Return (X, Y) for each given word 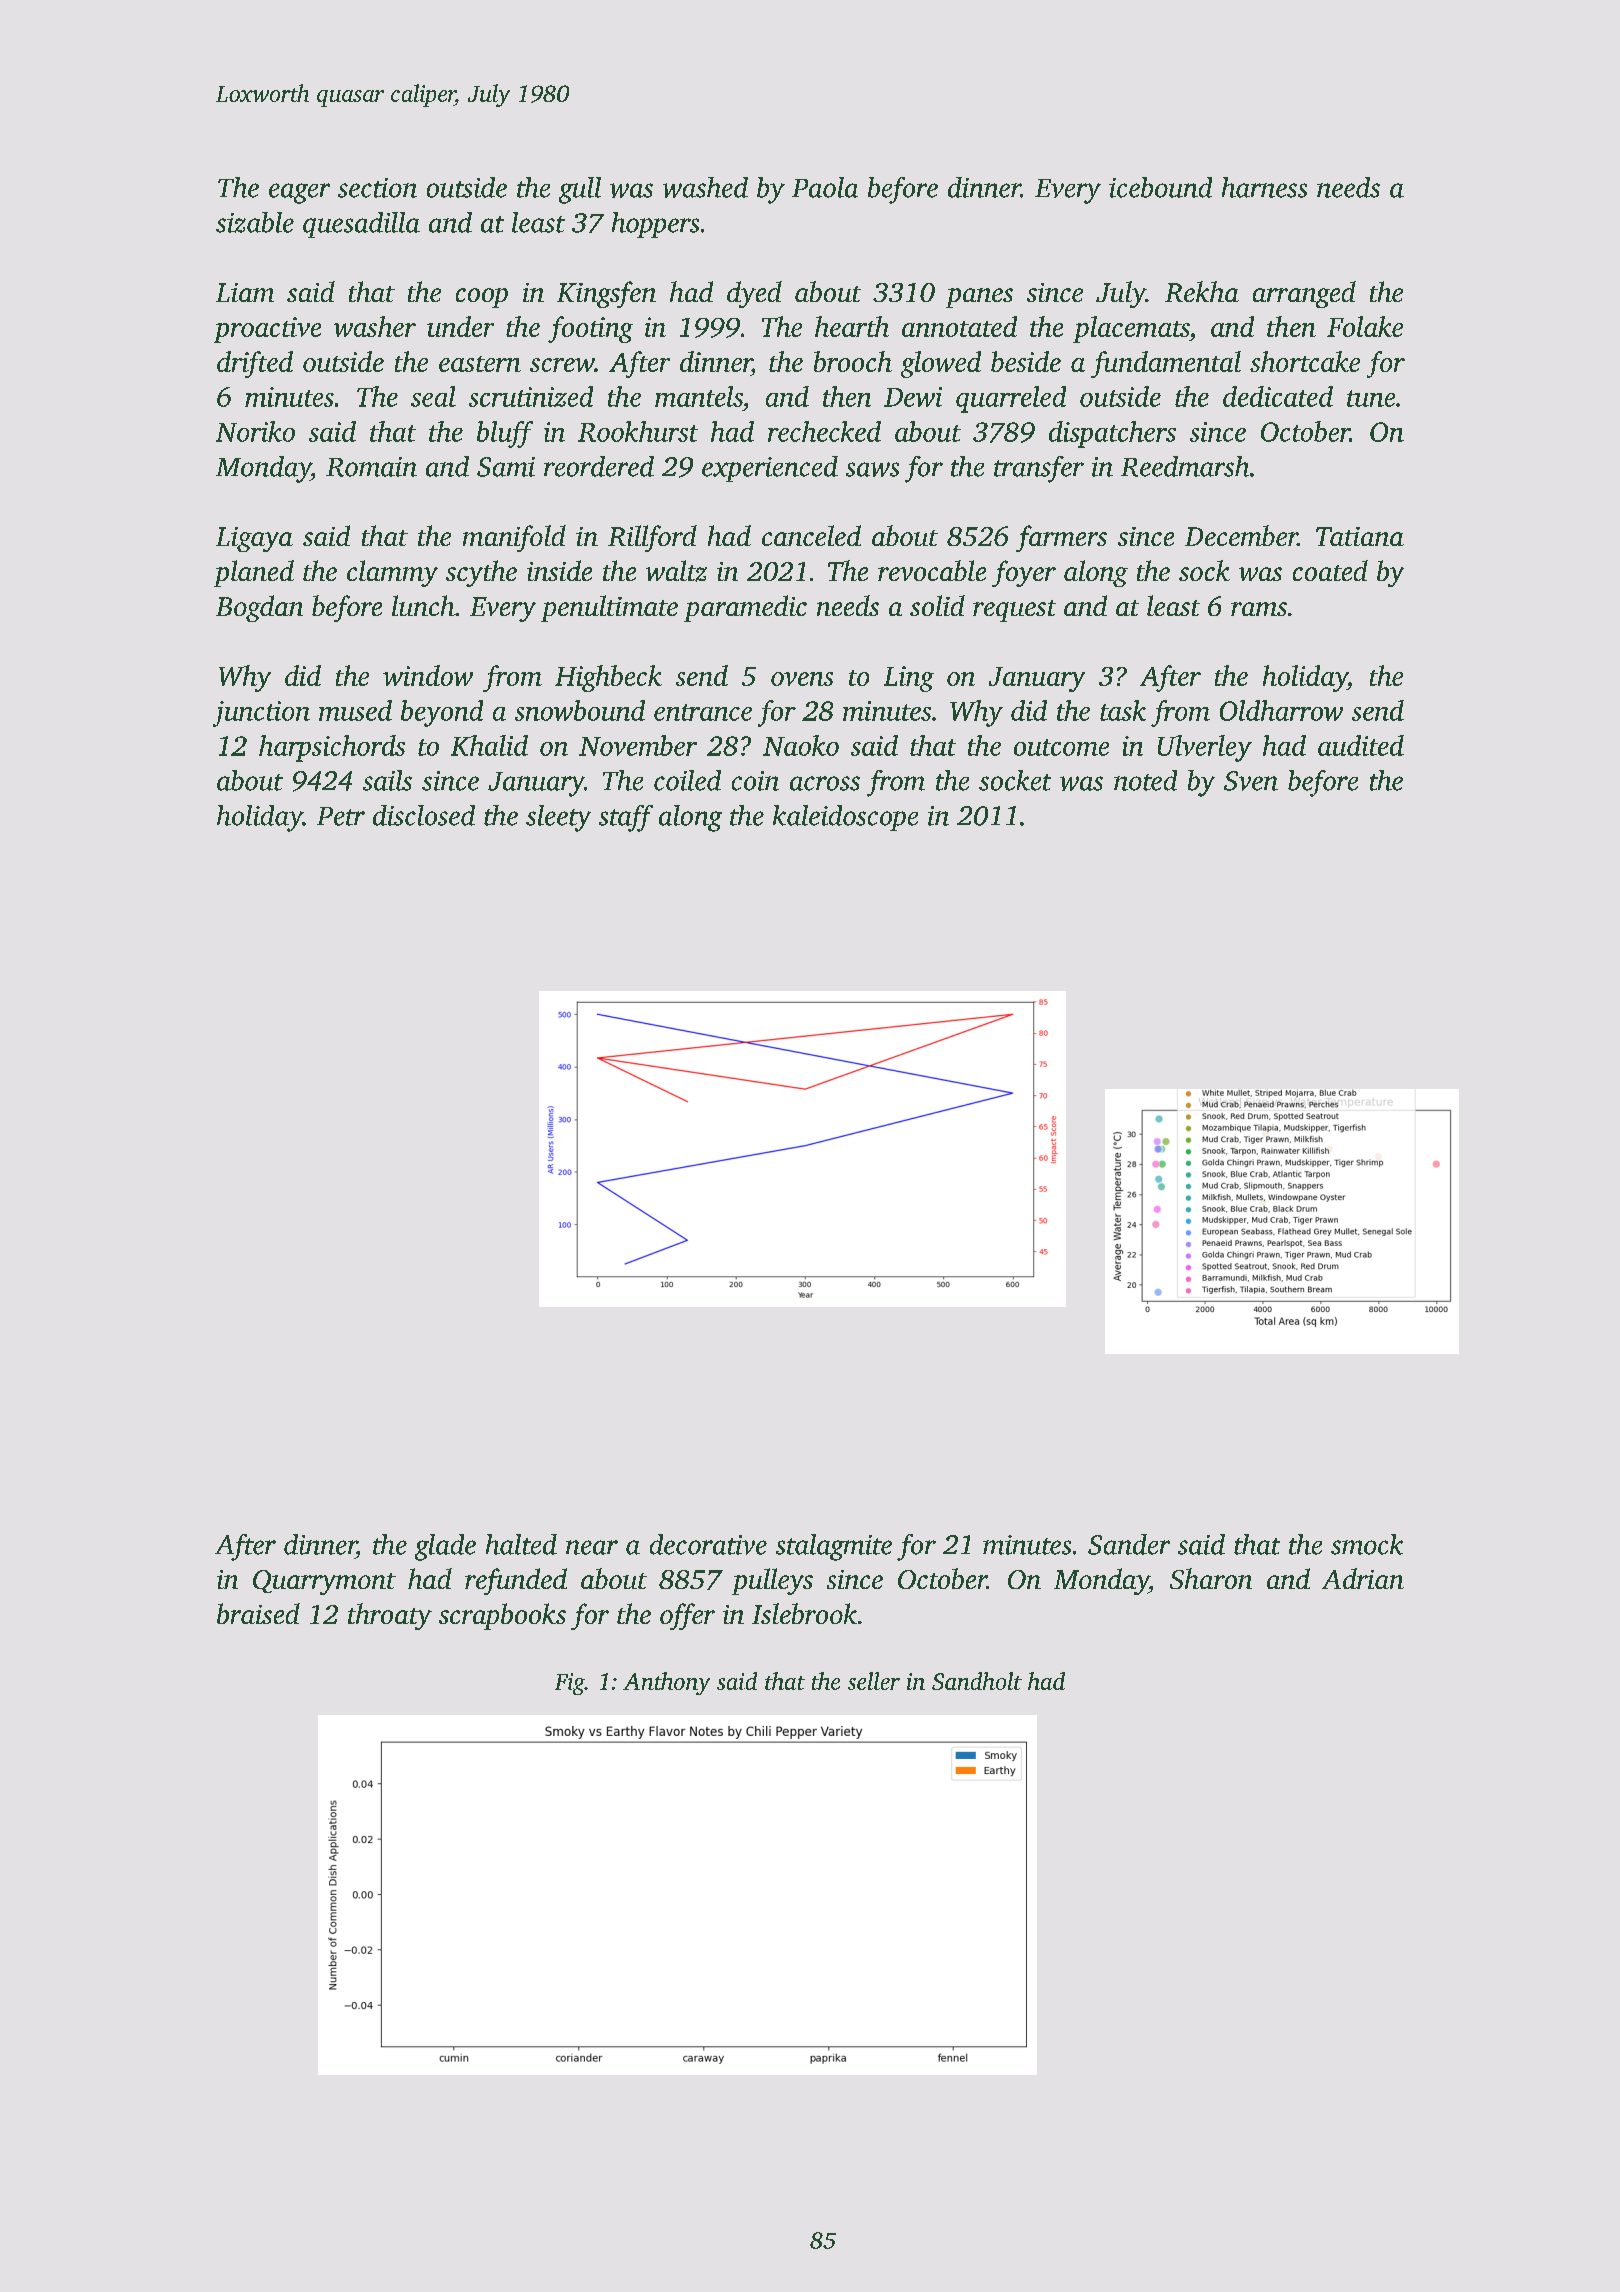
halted (521, 1544)
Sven (1251, 781)
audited (1361, 745)
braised (258, 1613)
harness (1264, 187)
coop (482, 298)
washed (705, 187)
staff (626, 818)
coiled (687, 780)
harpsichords (332, 748)
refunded (516, 1581)
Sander (1129, 1544)
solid (937, 605)
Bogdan (259, 608)
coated (1330, 570)
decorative (708, 1544)
